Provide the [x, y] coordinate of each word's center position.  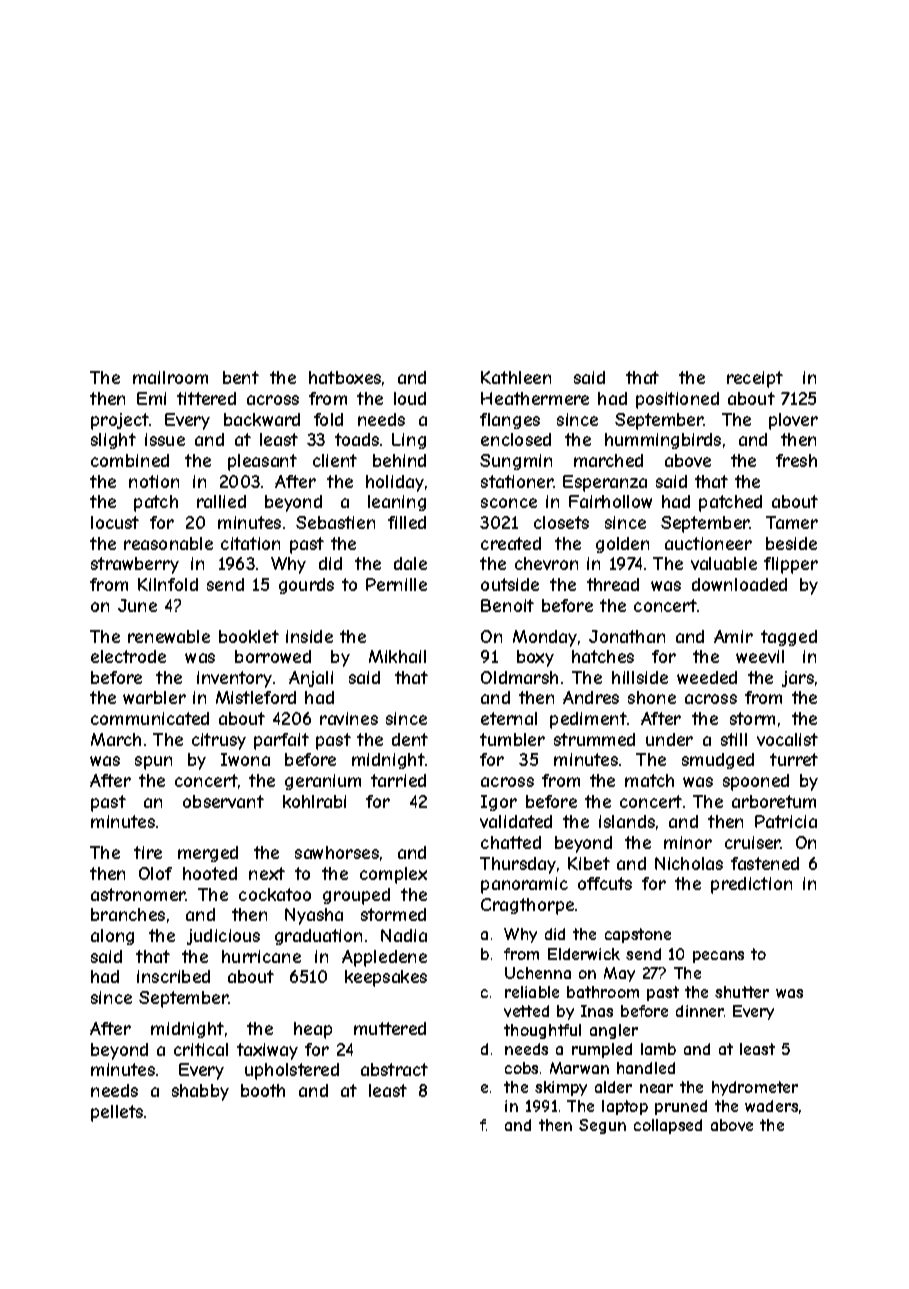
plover [793, 421]
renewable [169, 636]
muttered [390, 1028]
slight [113, 441]
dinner [700, 1011]
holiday [395, 483]
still [734, 739]
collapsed [668, 1126]
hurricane [261, 956]
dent [410, 739]
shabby [200, 1092]
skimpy [561, 1088]
